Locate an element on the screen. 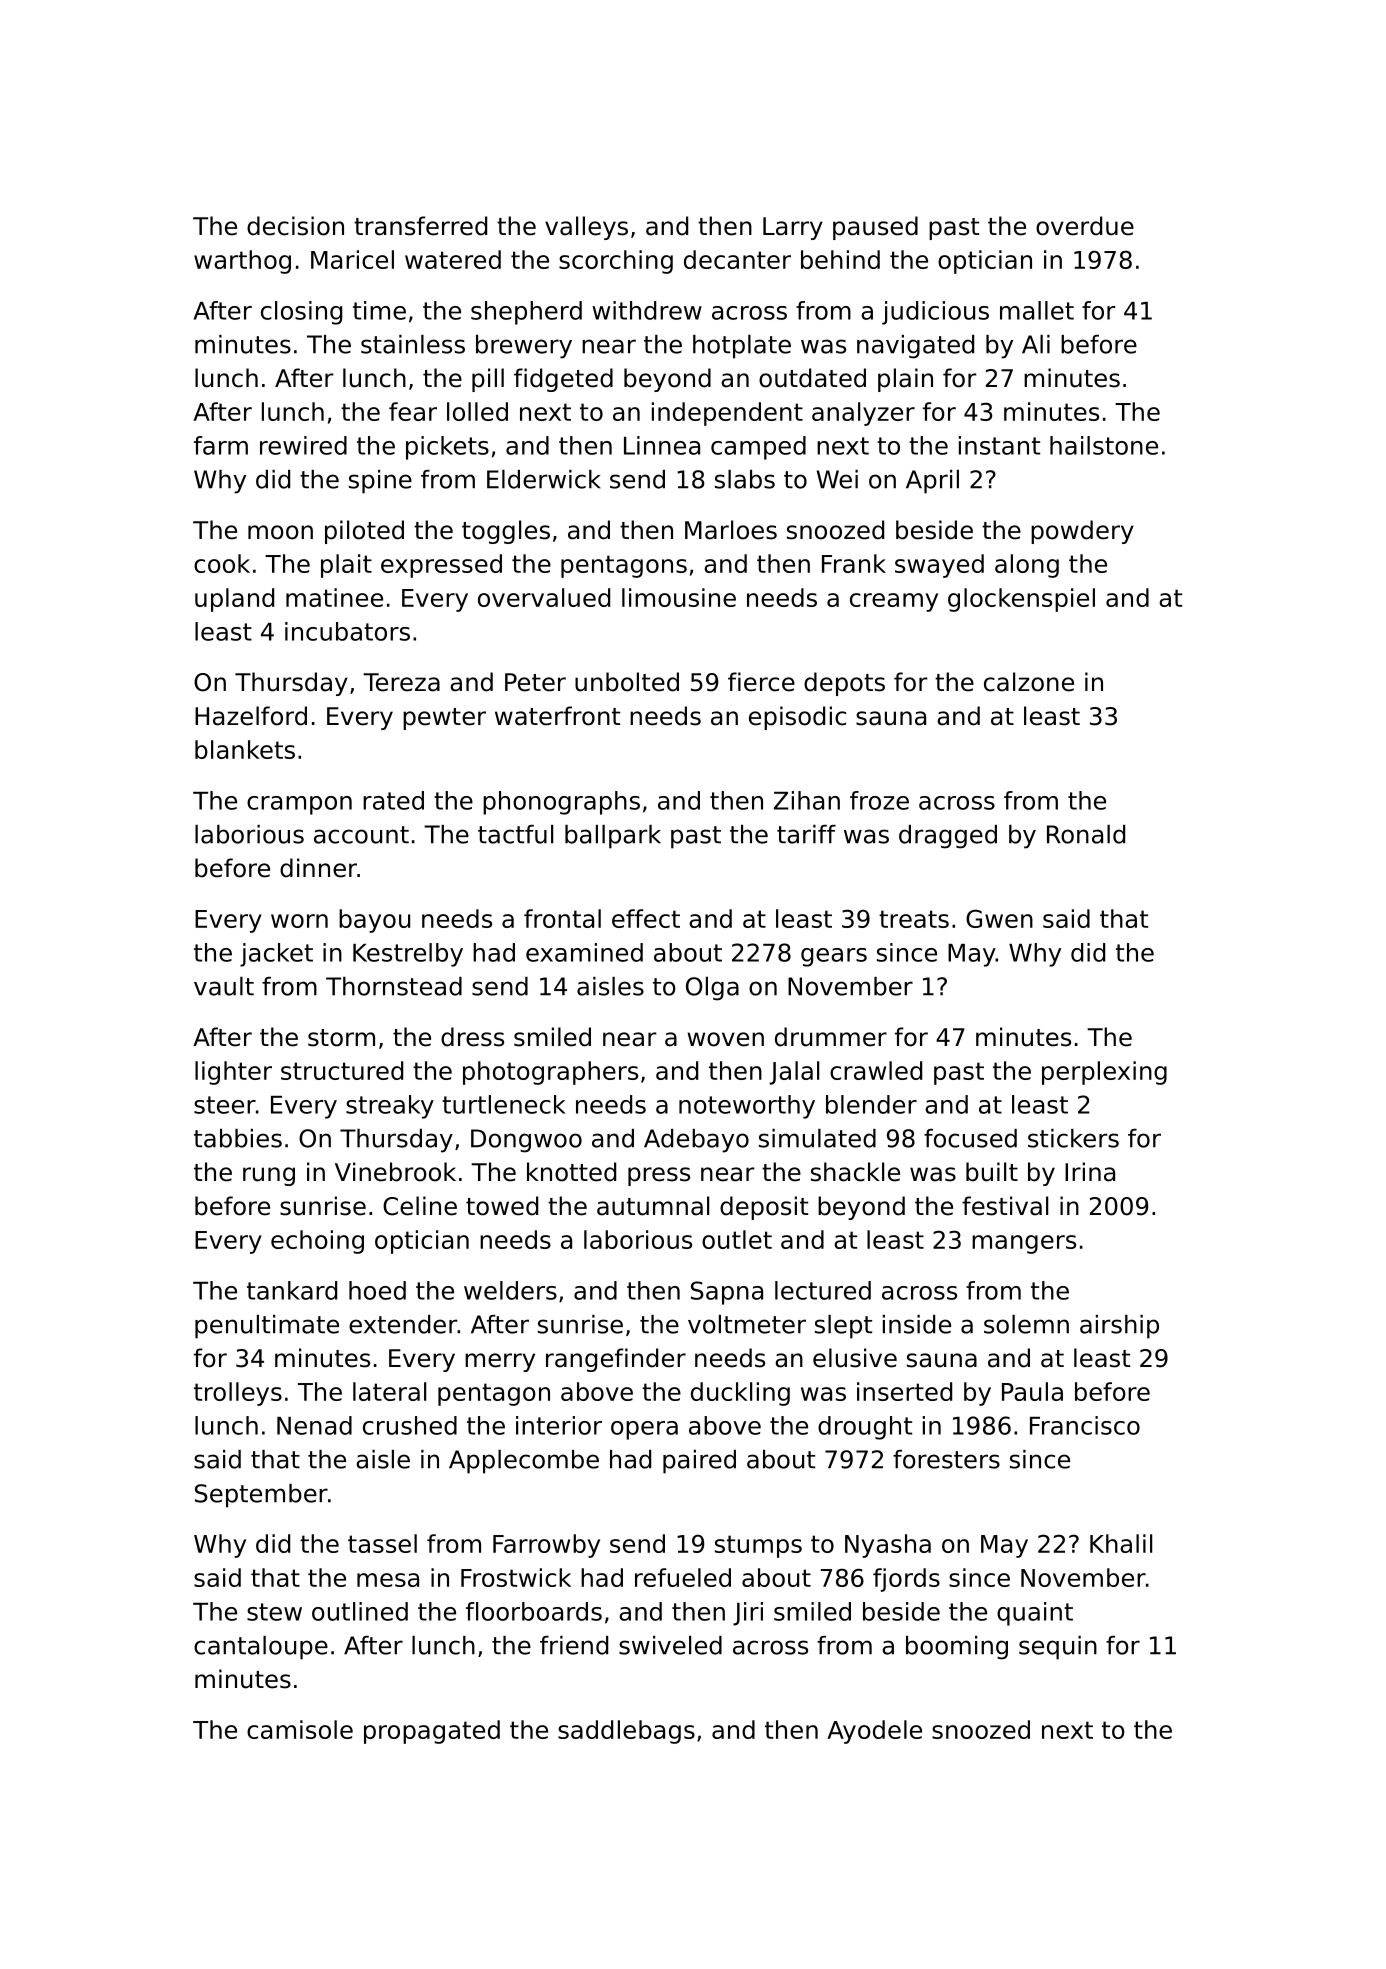 This screenshot has height=1969, width=1386. overdue is located at coordinates (1085, 226).
